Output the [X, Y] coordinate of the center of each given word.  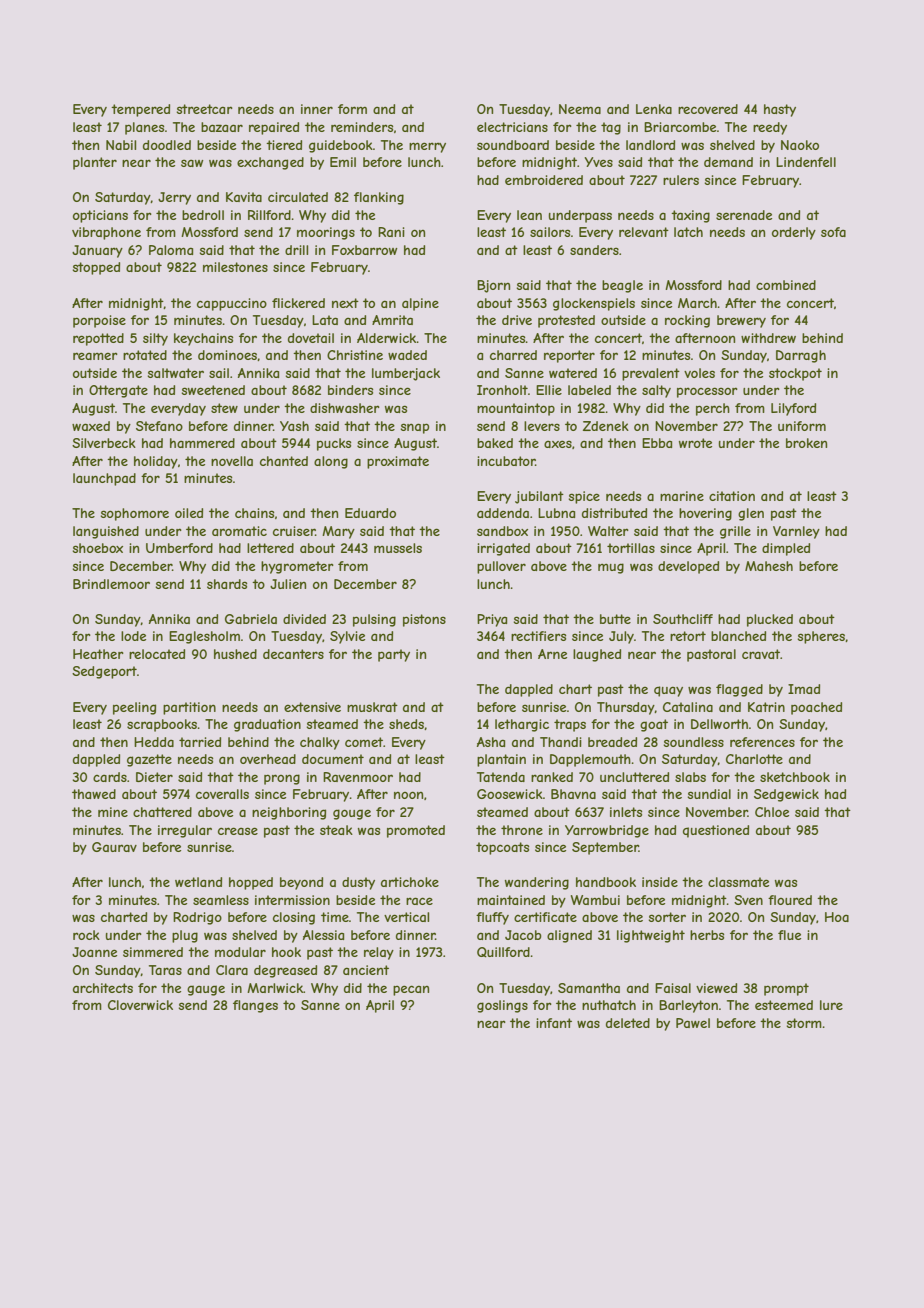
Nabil [121, 145]
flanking [379, 198]
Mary [338, 532]
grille [735, 532]
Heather [98, 654]
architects [103, 988]
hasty [780, 110]
